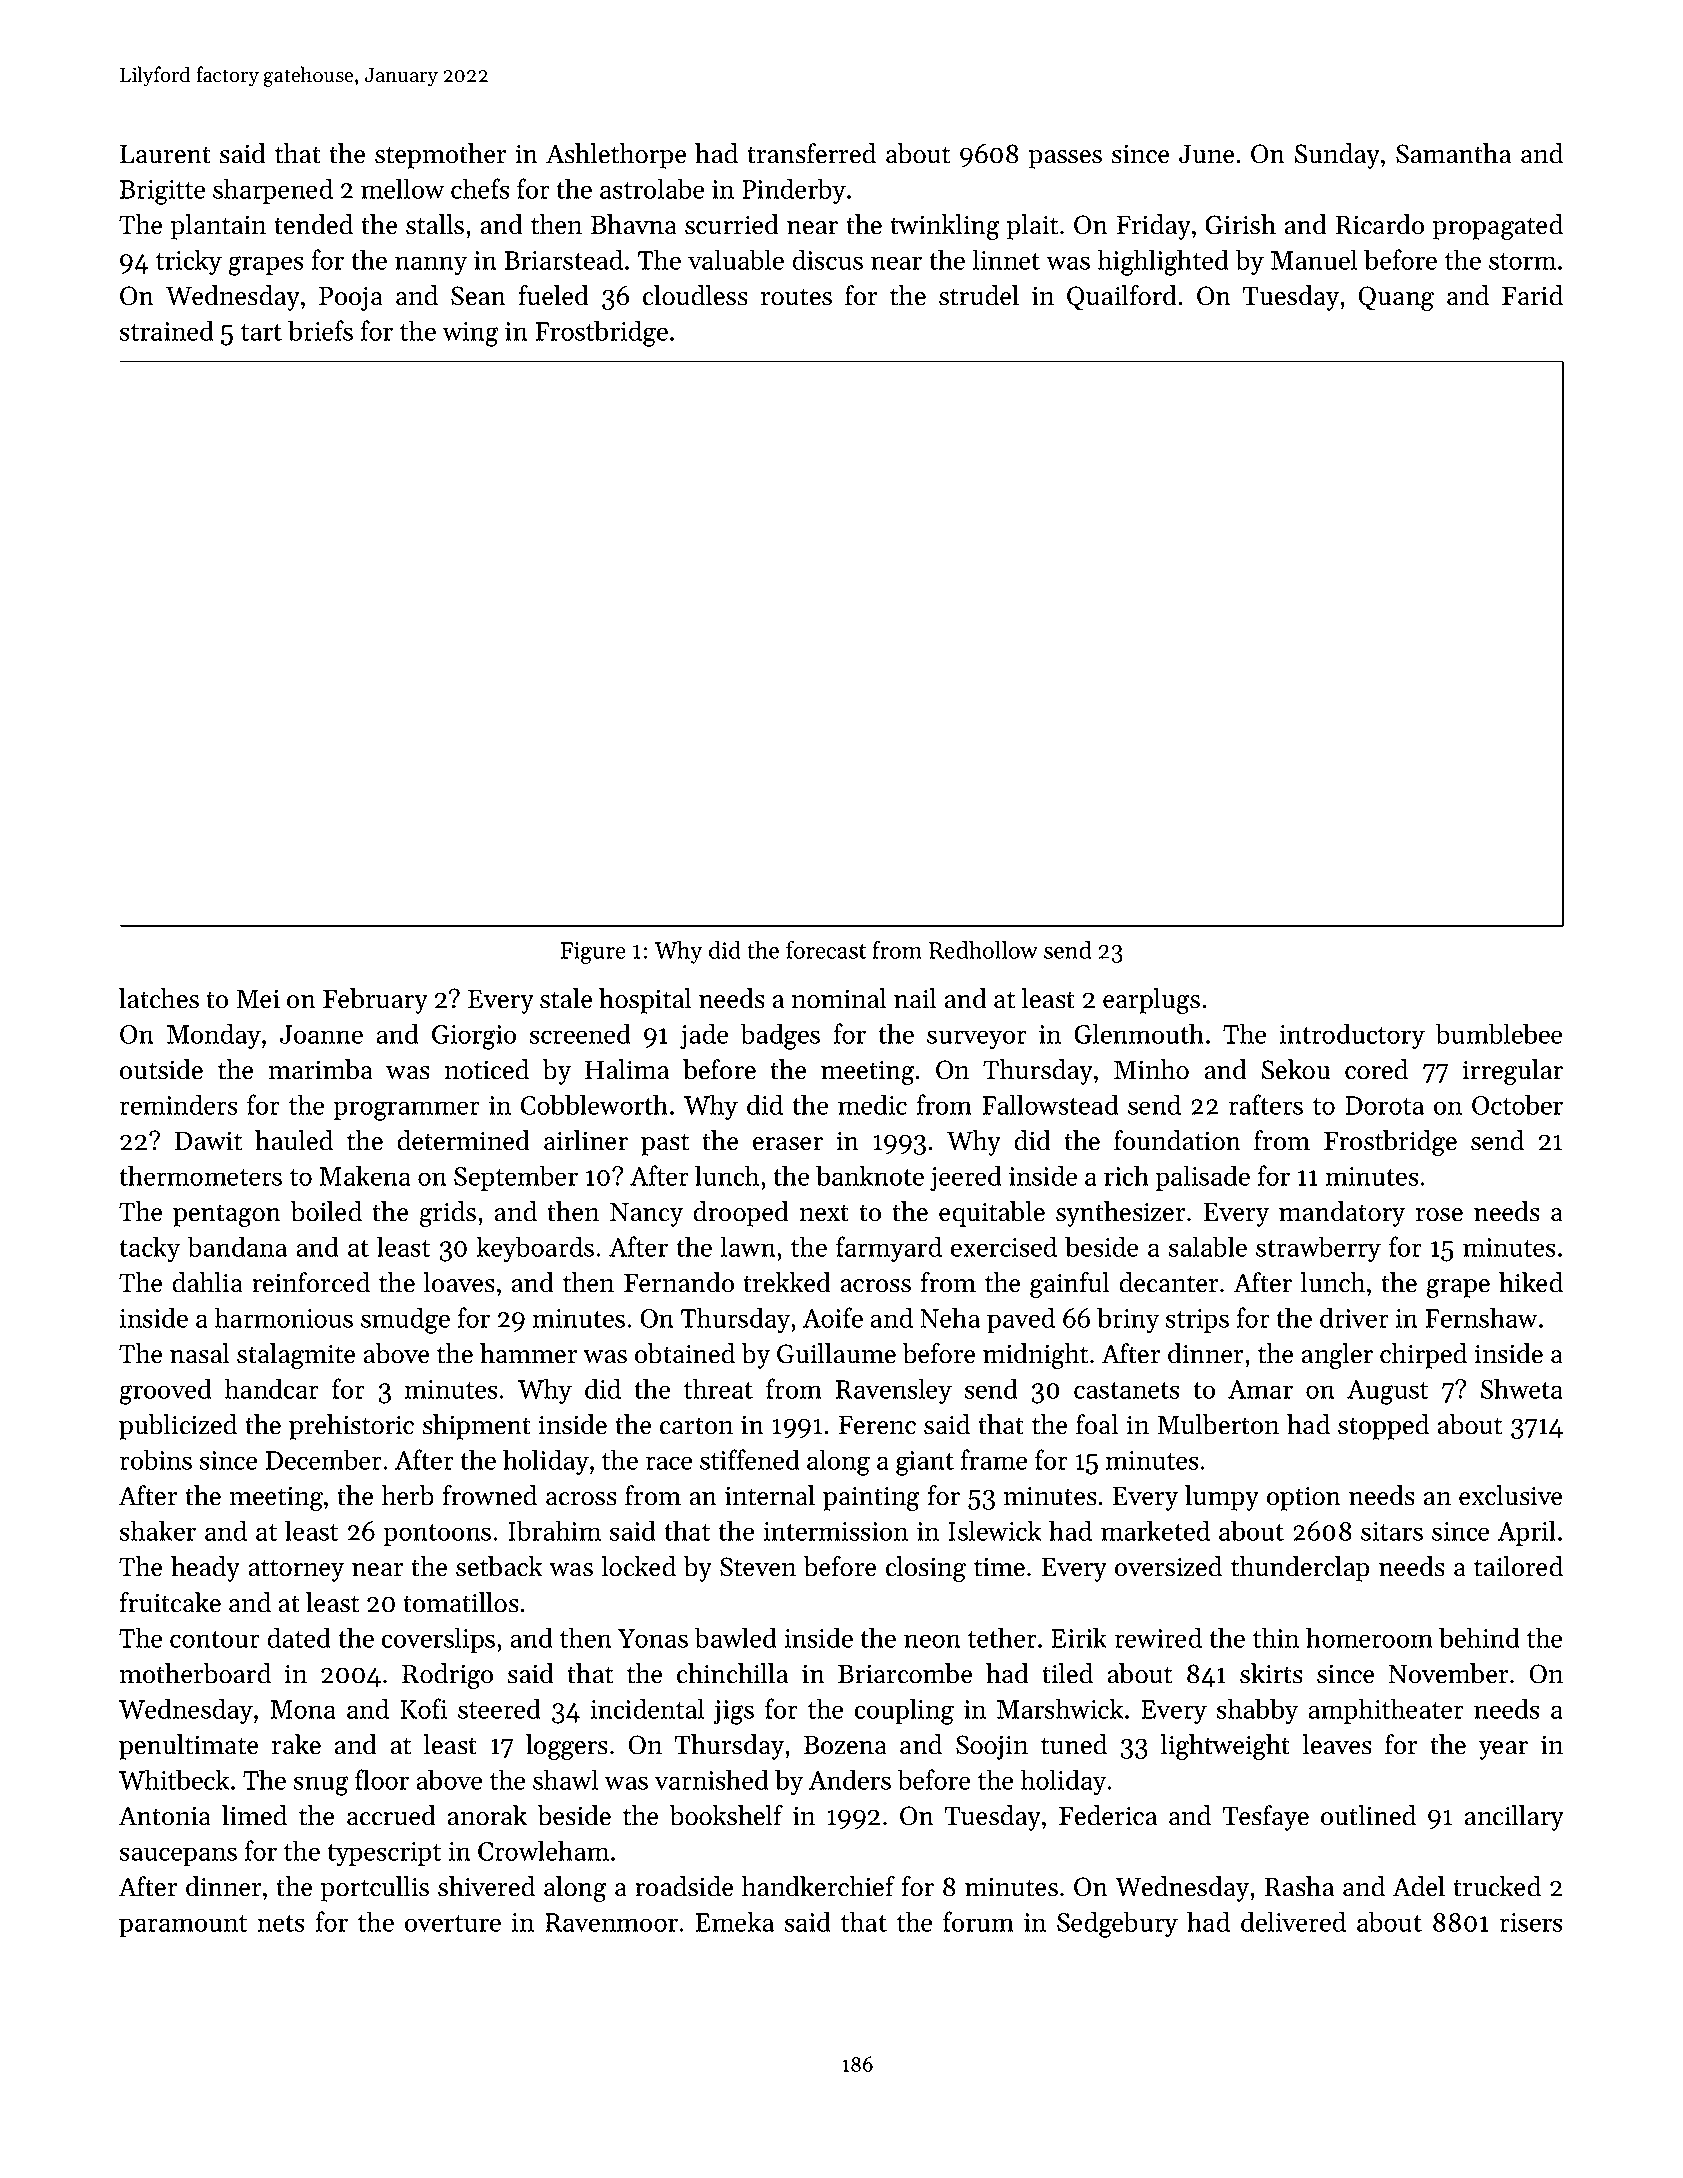 The height and width of the screenshot is (2178, 1683). Describe the element at coordinates (441, 156) in the screenshot. I see `stepmother` at that location.
